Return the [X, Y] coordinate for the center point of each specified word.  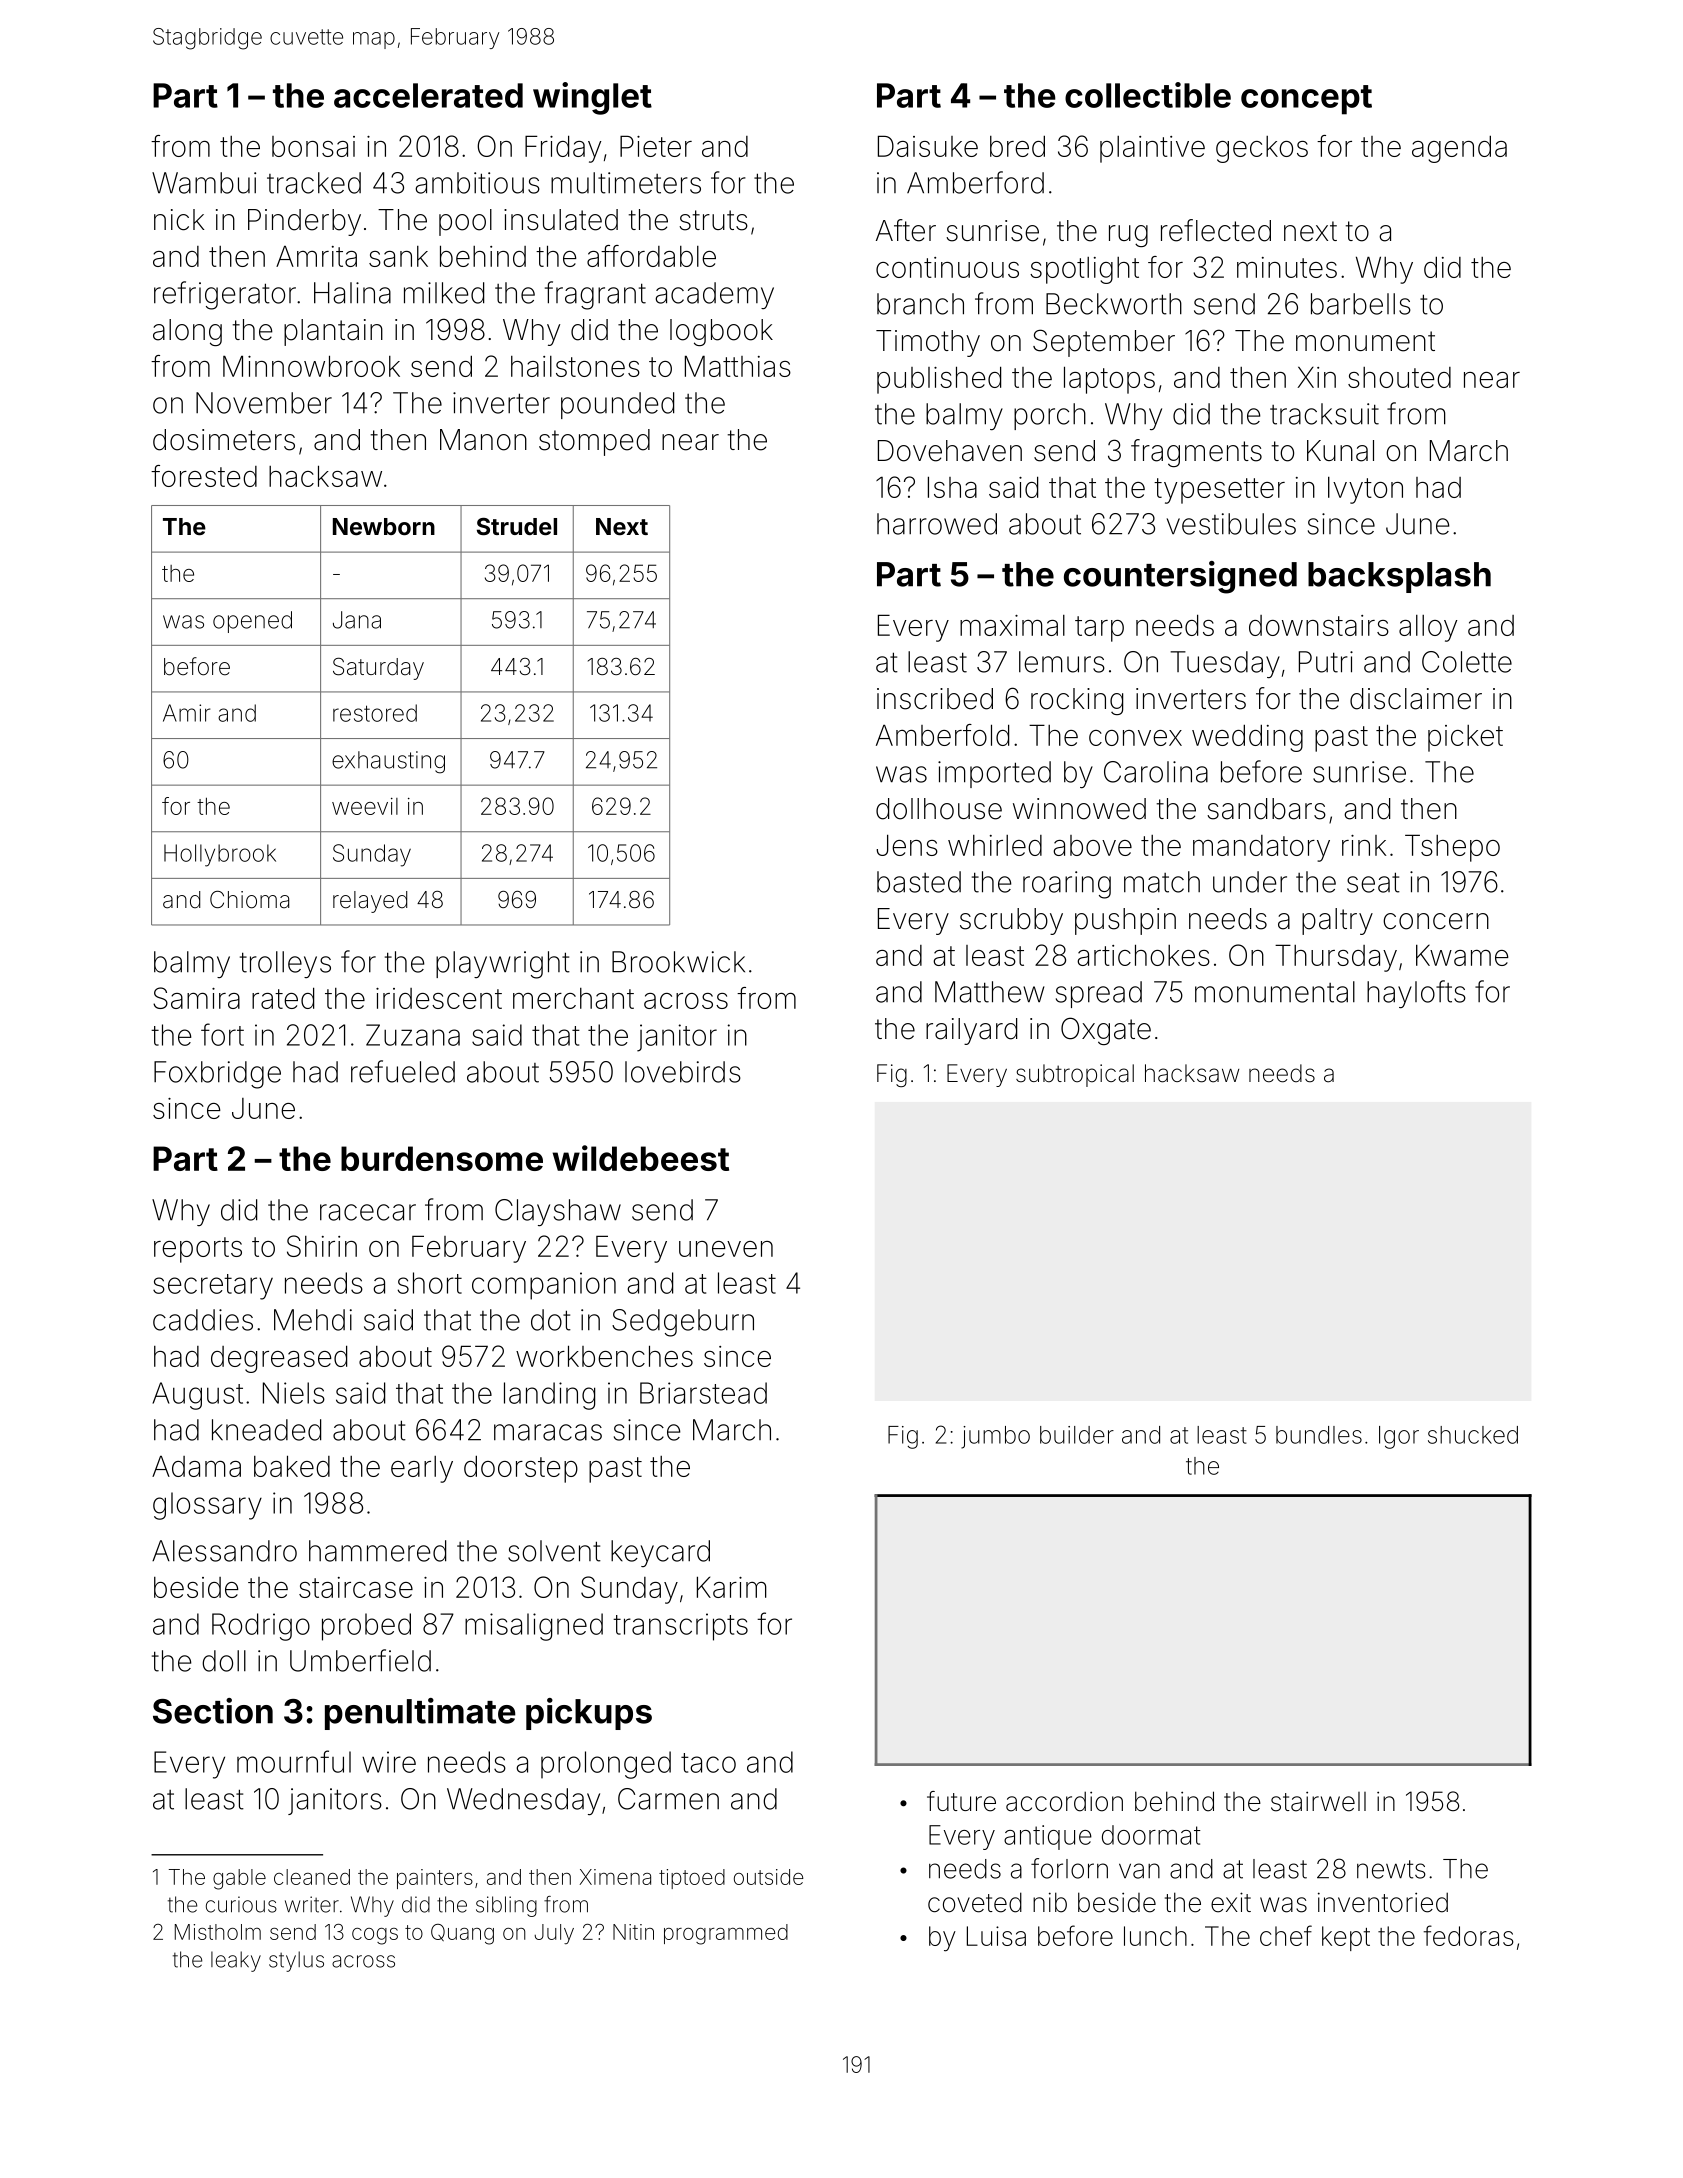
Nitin [633, 1932]
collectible [1148, 95]
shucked [1473, 1435]
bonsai [313, 146]
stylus [296, 1961]
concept [1306, 100]
